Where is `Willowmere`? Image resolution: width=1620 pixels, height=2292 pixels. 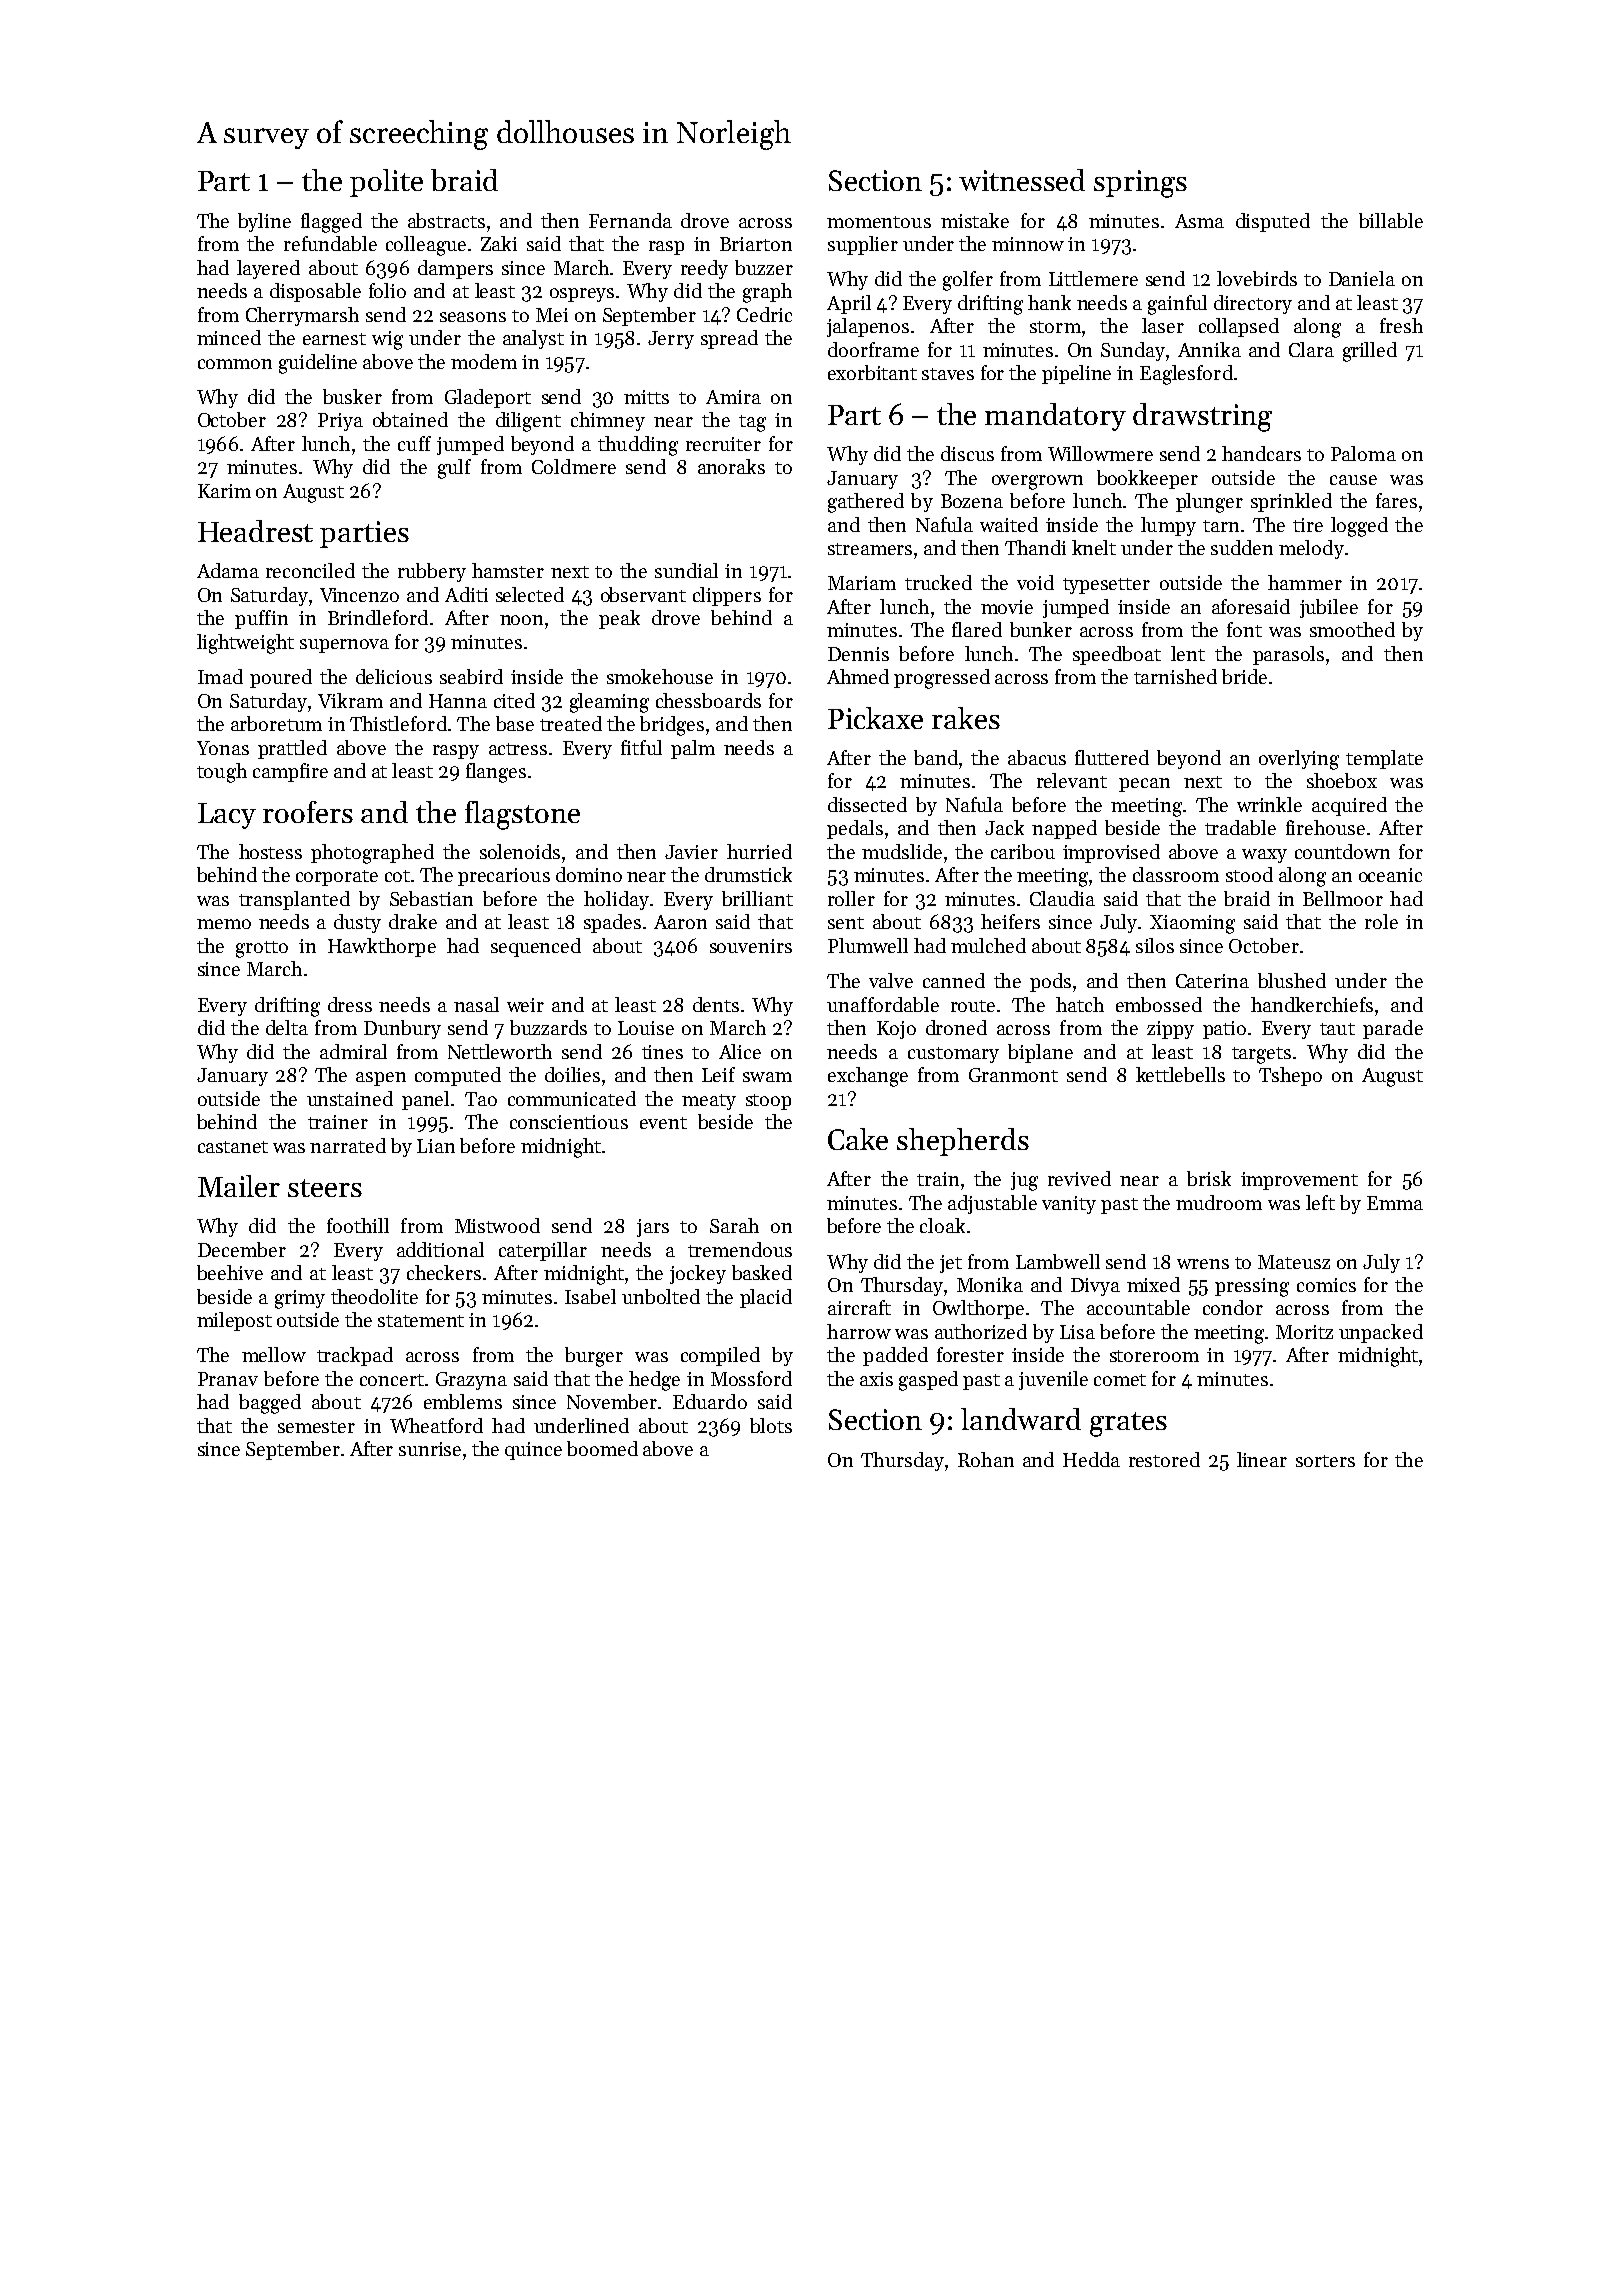 Willowmere is located at coordinates (1100, 453).
